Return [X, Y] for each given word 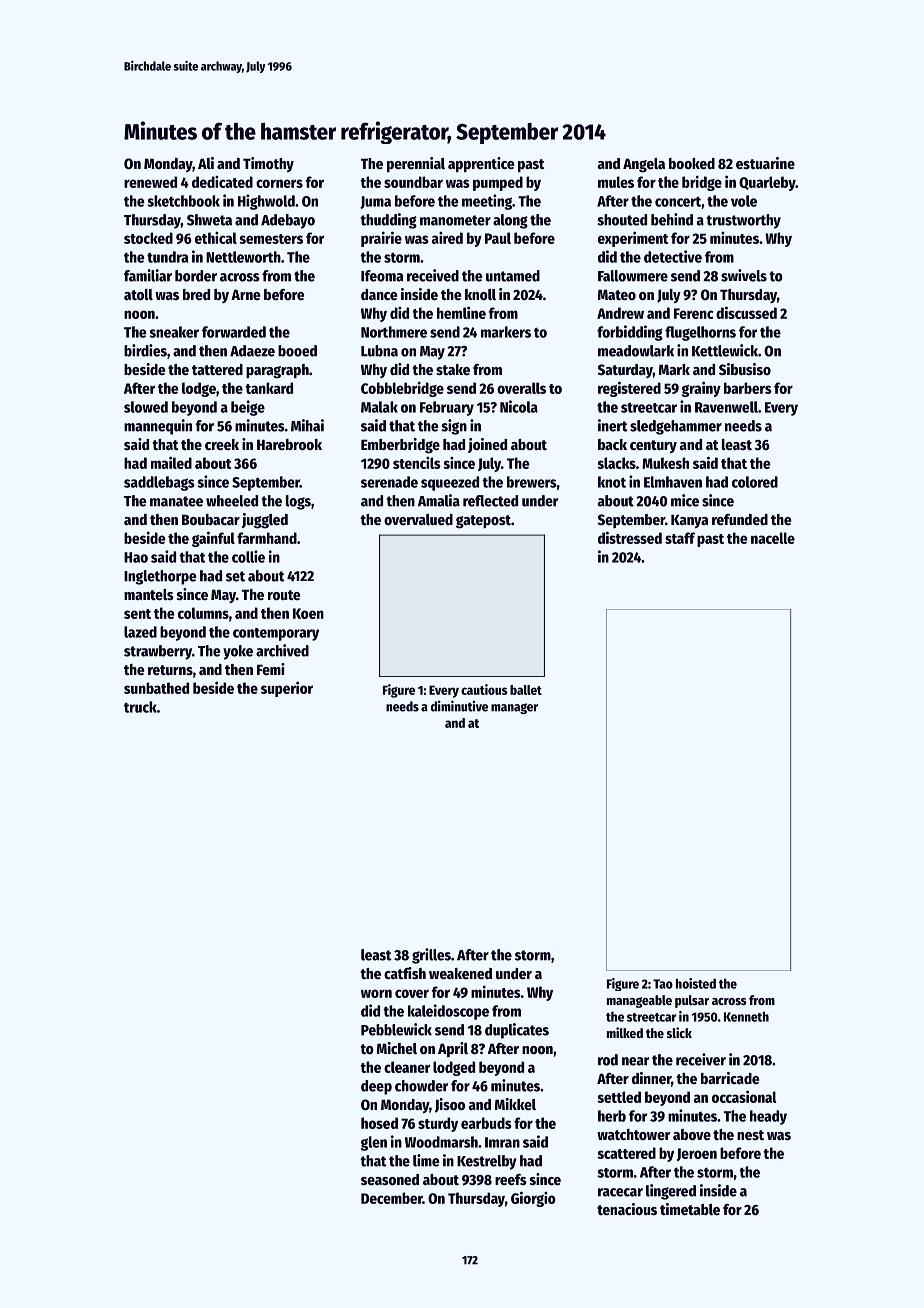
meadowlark [636, 351]
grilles [431, 956]
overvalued [418, 519]
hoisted [696, 983]
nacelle [773, 538]
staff [680, 538]
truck [140, 707]
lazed [140, 632]
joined [487, 445]
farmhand [267, 538]
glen [374, 1143]
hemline [461, 312]
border [196, 276]
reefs [511, 1179]
